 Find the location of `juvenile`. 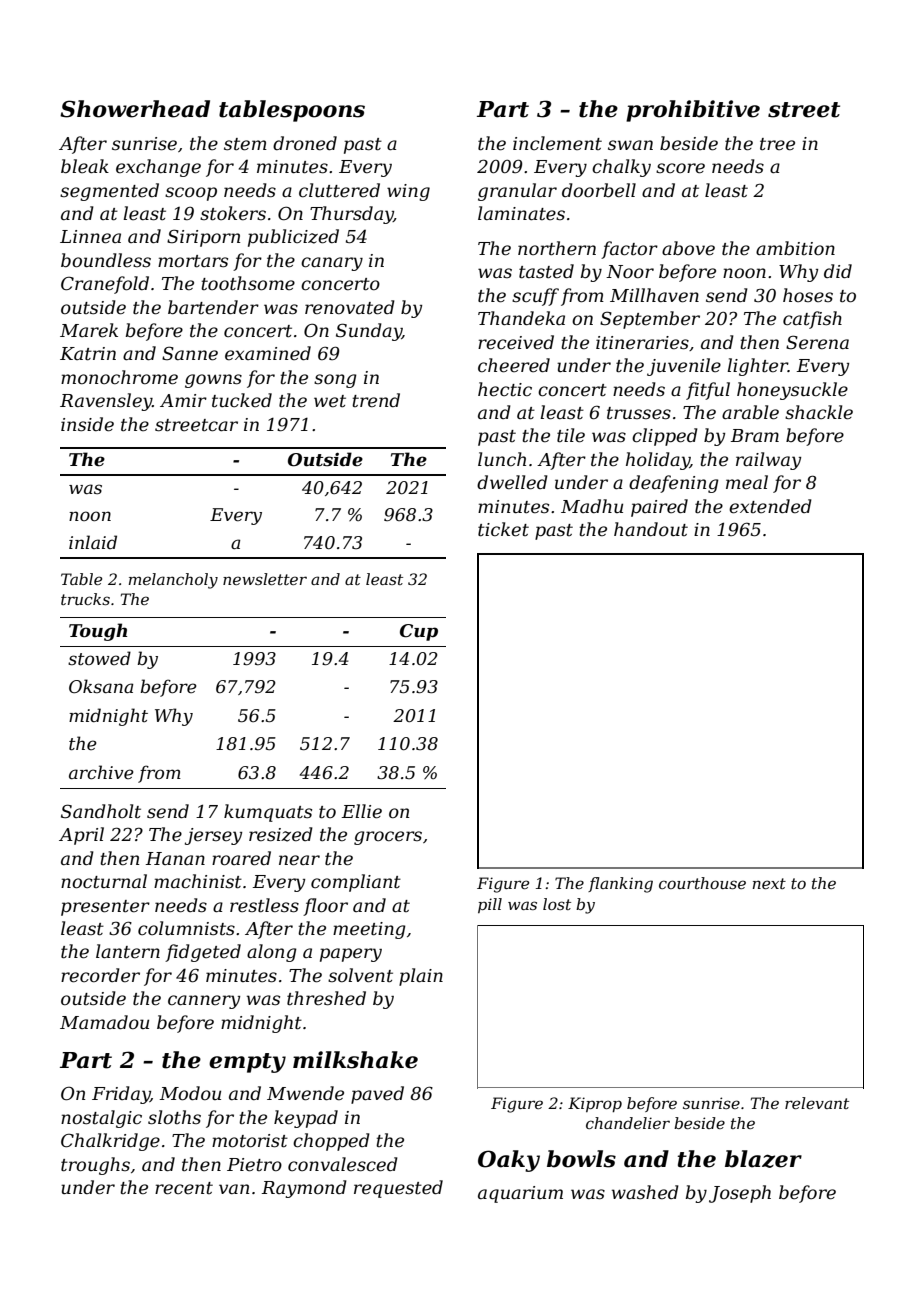

juvenile is located at coordinates (684, 367).
